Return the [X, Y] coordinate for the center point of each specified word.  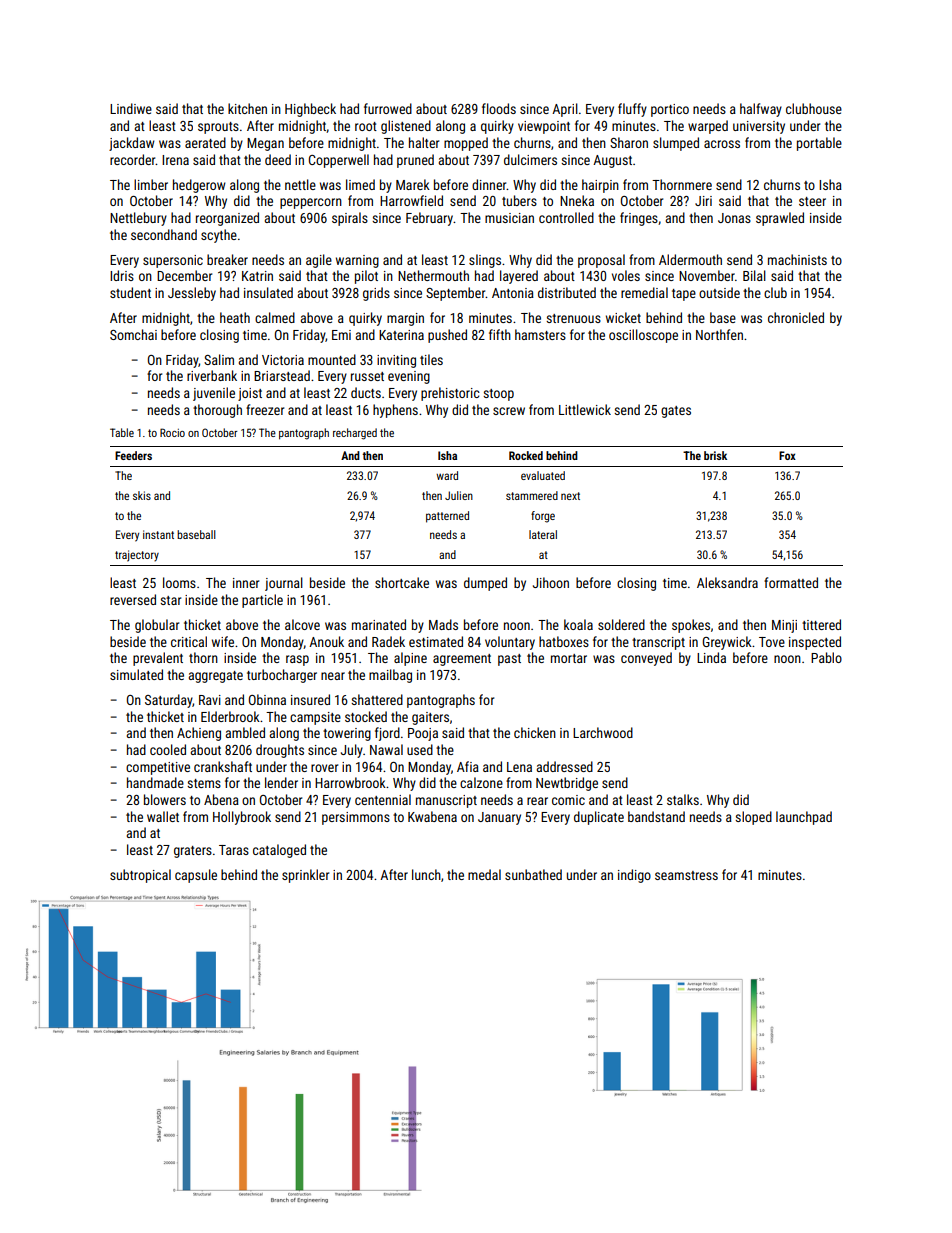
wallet [163, 816]
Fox [787, 455]
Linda [711, 657]
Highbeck [310, 110]
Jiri [703, 201]
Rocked [526, 455]
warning [357, 261]
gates [676, 412]
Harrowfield [411, 200]
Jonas [734, 218]
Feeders [133, 455]
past [509, 660]
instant [158, 534]
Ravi [210, 700]
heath [235, 317]
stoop [498, 395]
